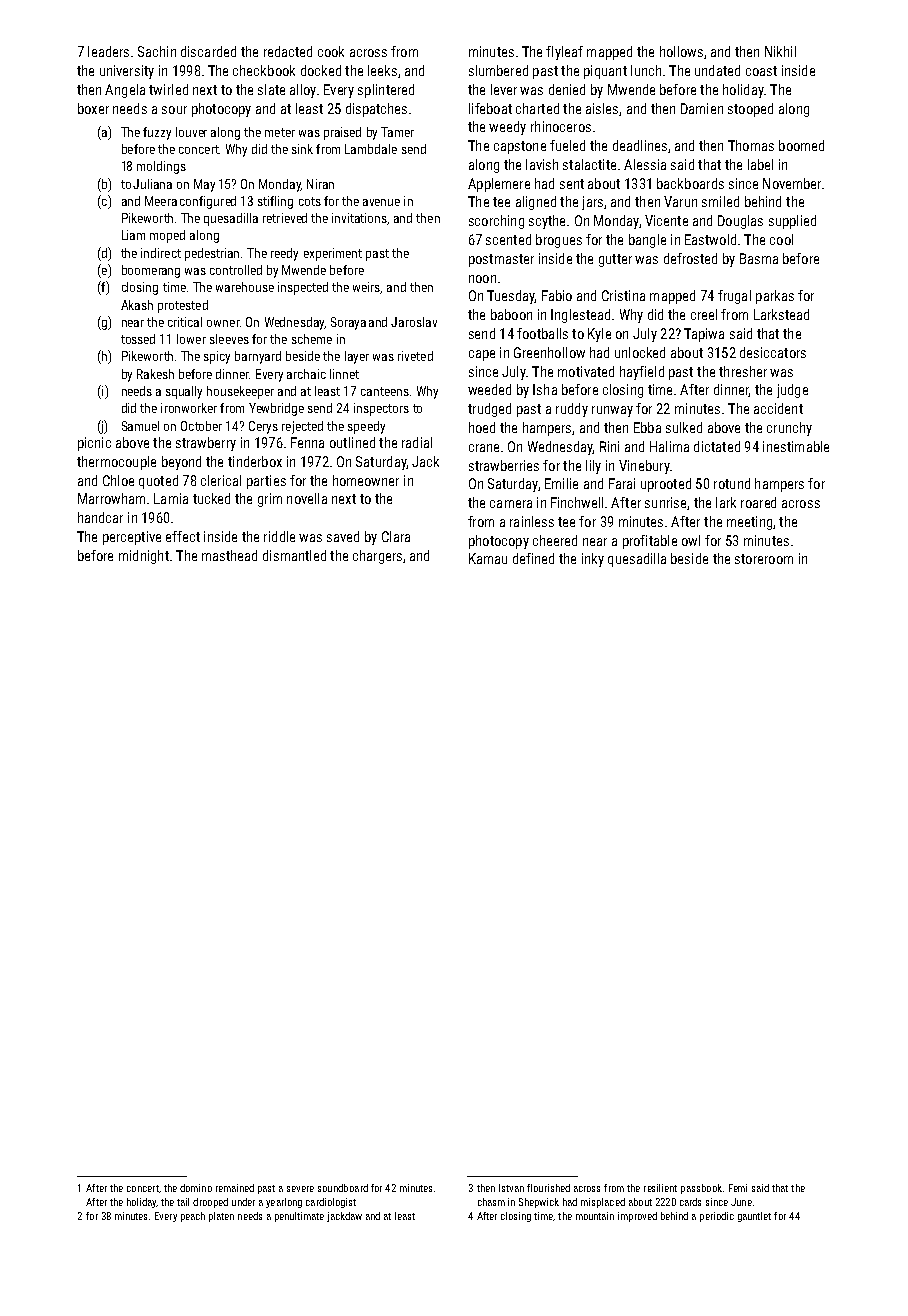 Image resolution: width=908 pixels, height=1316 pixels. I want to click on Nikhil, so click(780, 51).
